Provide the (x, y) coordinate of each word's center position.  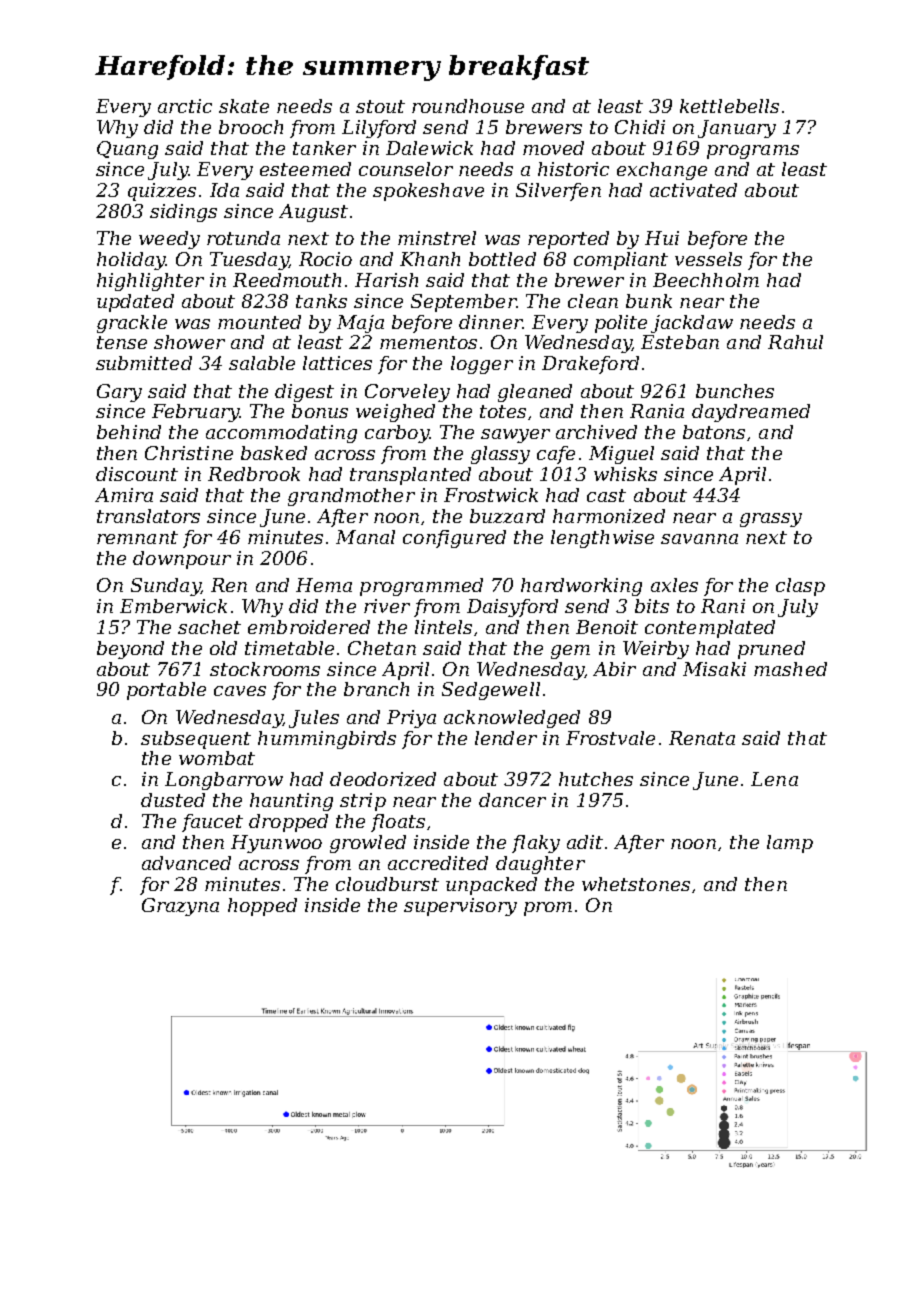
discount (137, 474)
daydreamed (751, 413)
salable (262, 363)
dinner (490, 322)
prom (548, 909)
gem (570, 652)
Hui (662, 238)
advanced (186, 863)
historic (573, 169)
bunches (735, 391)
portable (166, 691)
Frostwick (491, 495)
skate (244, 106)
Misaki (714, 669)
